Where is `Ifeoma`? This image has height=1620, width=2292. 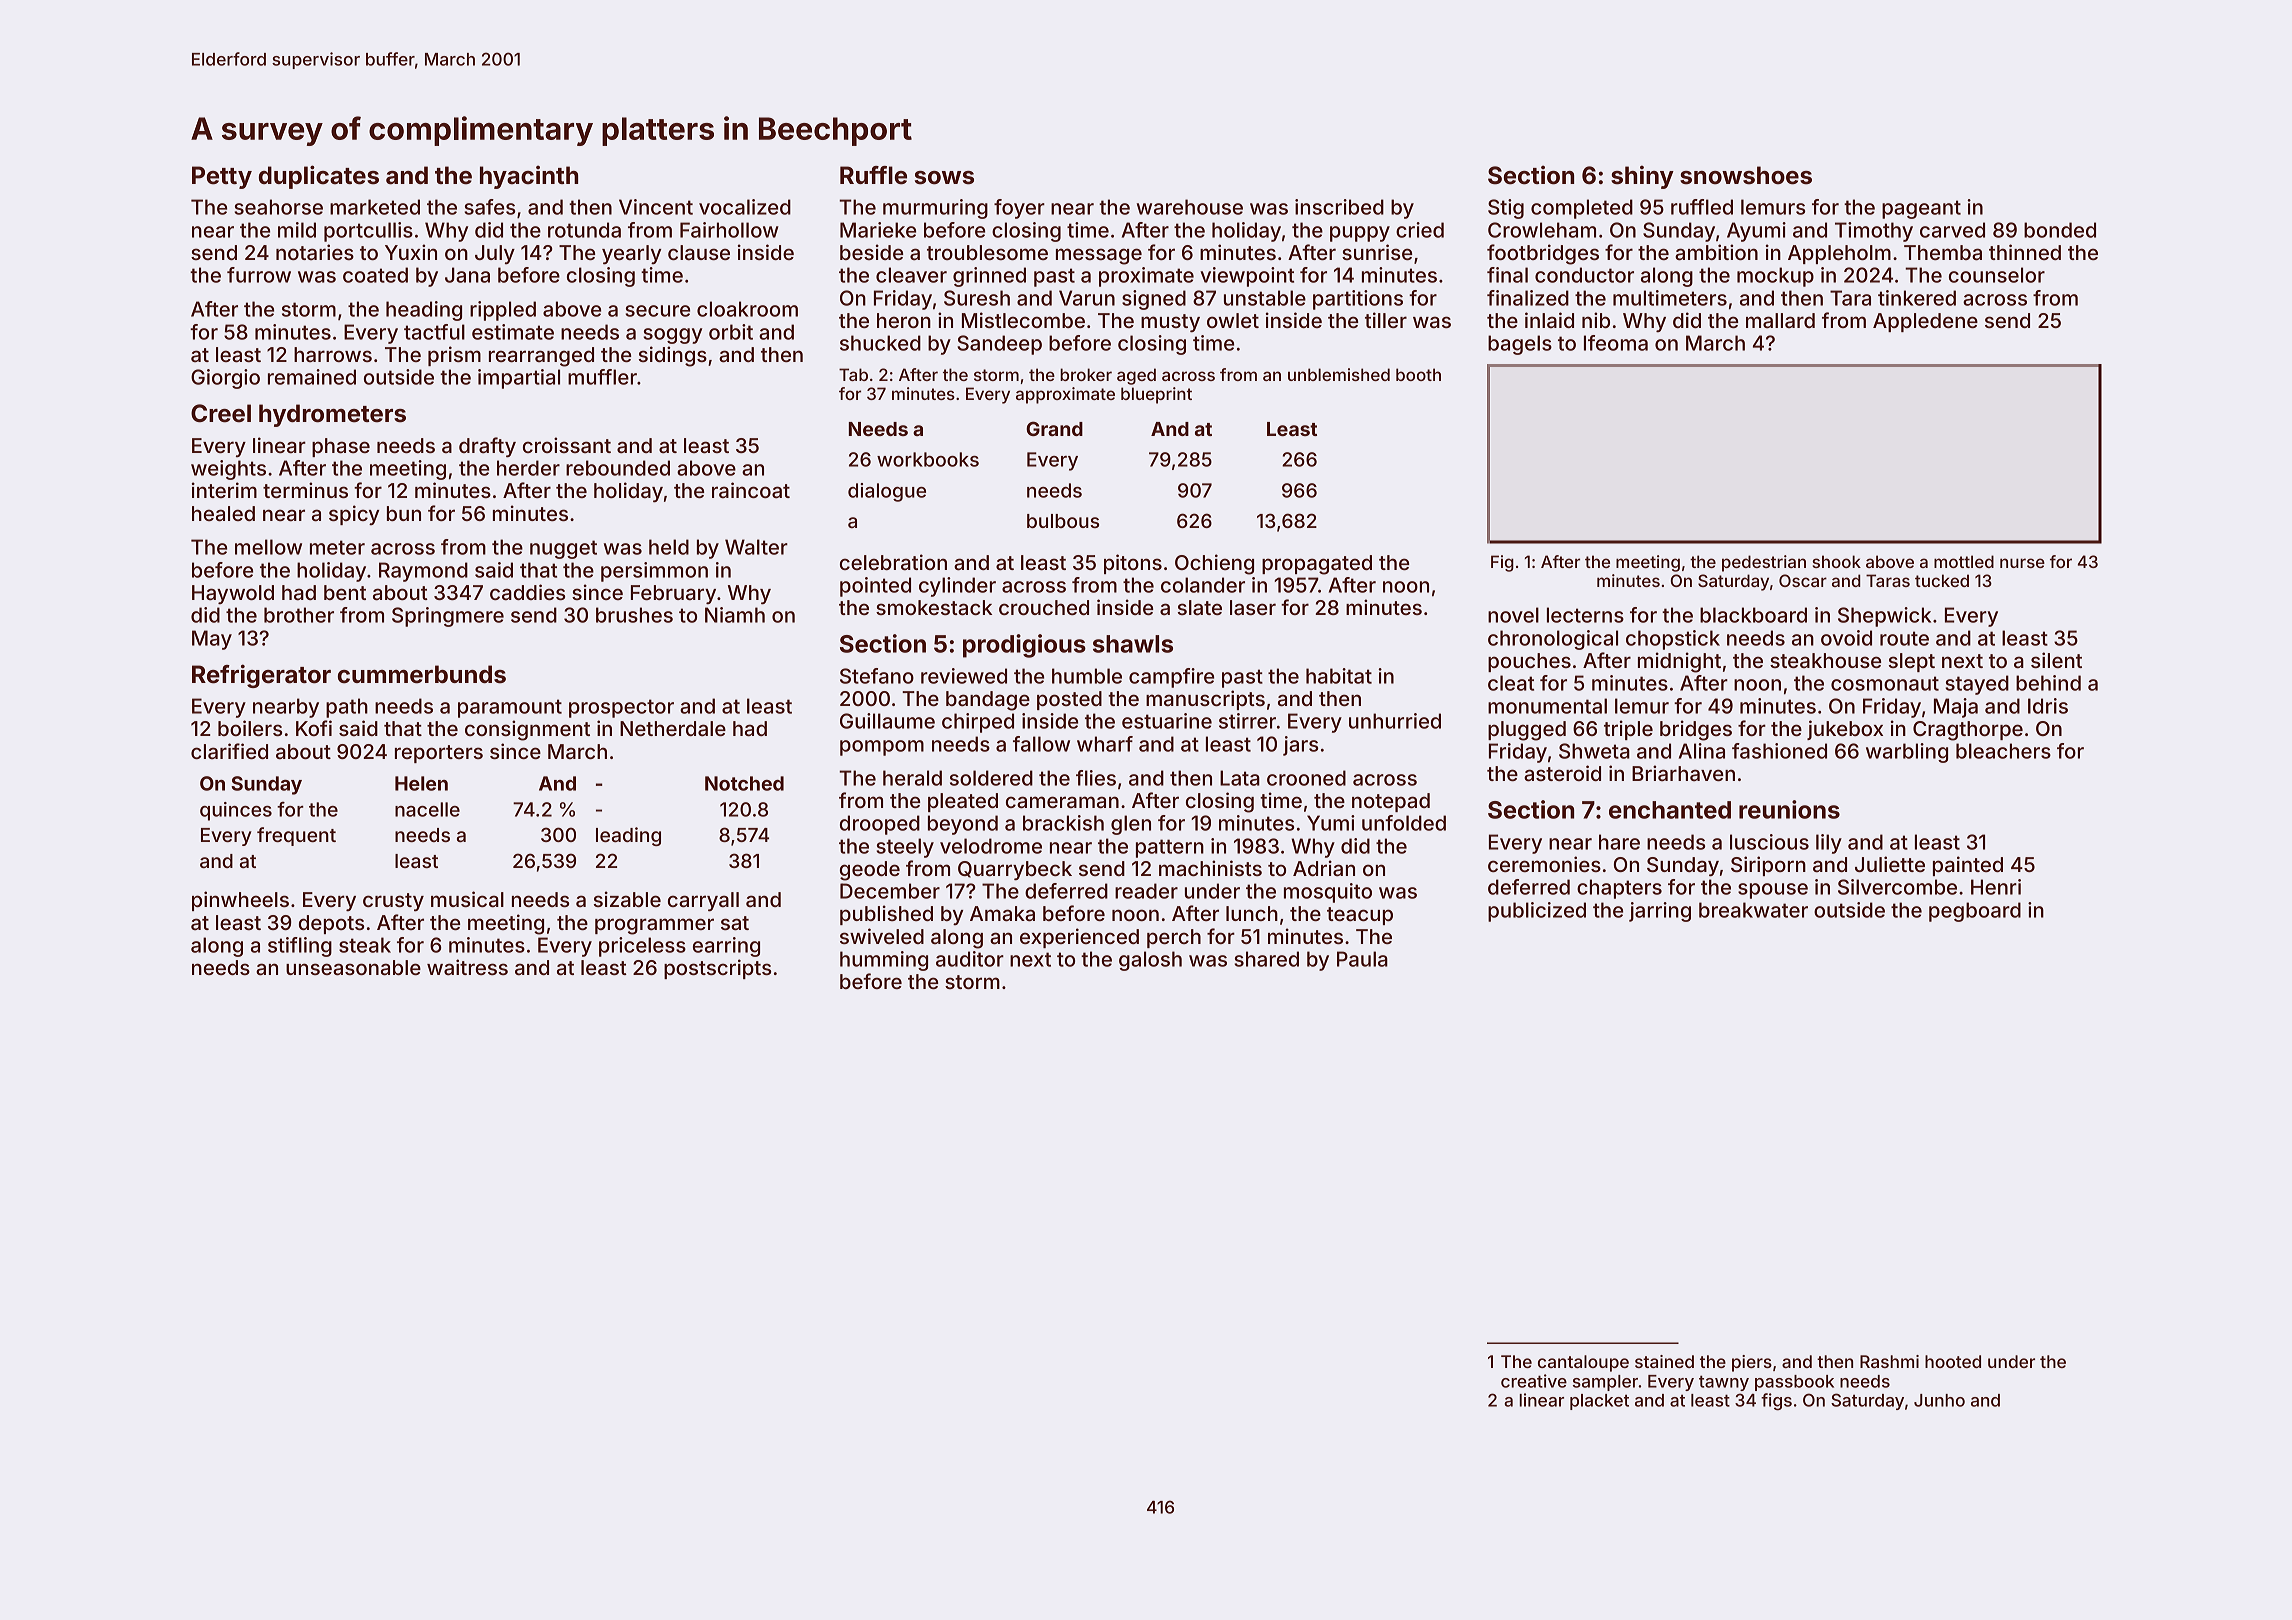 Ifeoma is located at coordinates (1616, 343).
